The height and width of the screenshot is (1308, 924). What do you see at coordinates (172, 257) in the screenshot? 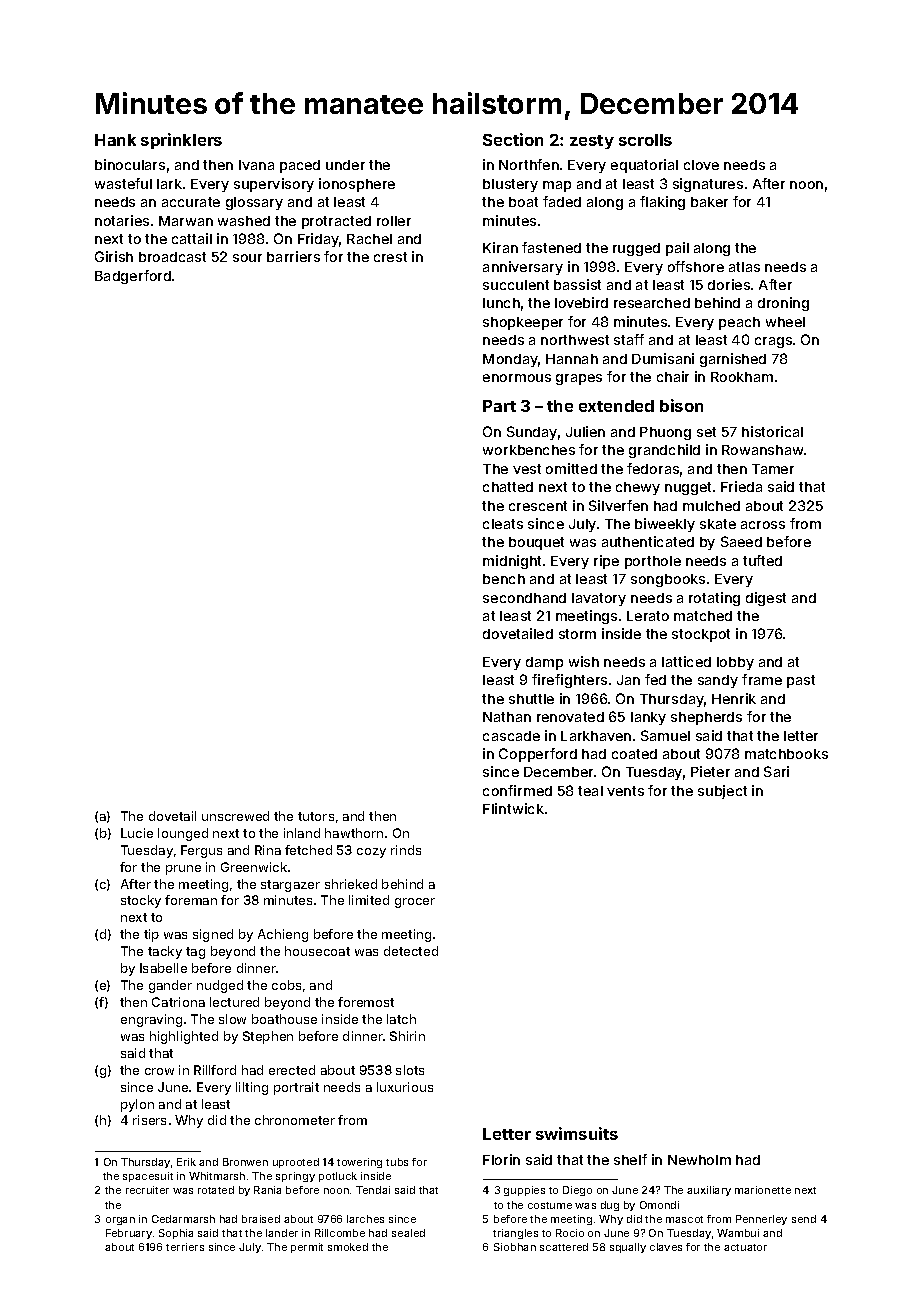
I see `broadcast` at bounding box center [172, 257].
